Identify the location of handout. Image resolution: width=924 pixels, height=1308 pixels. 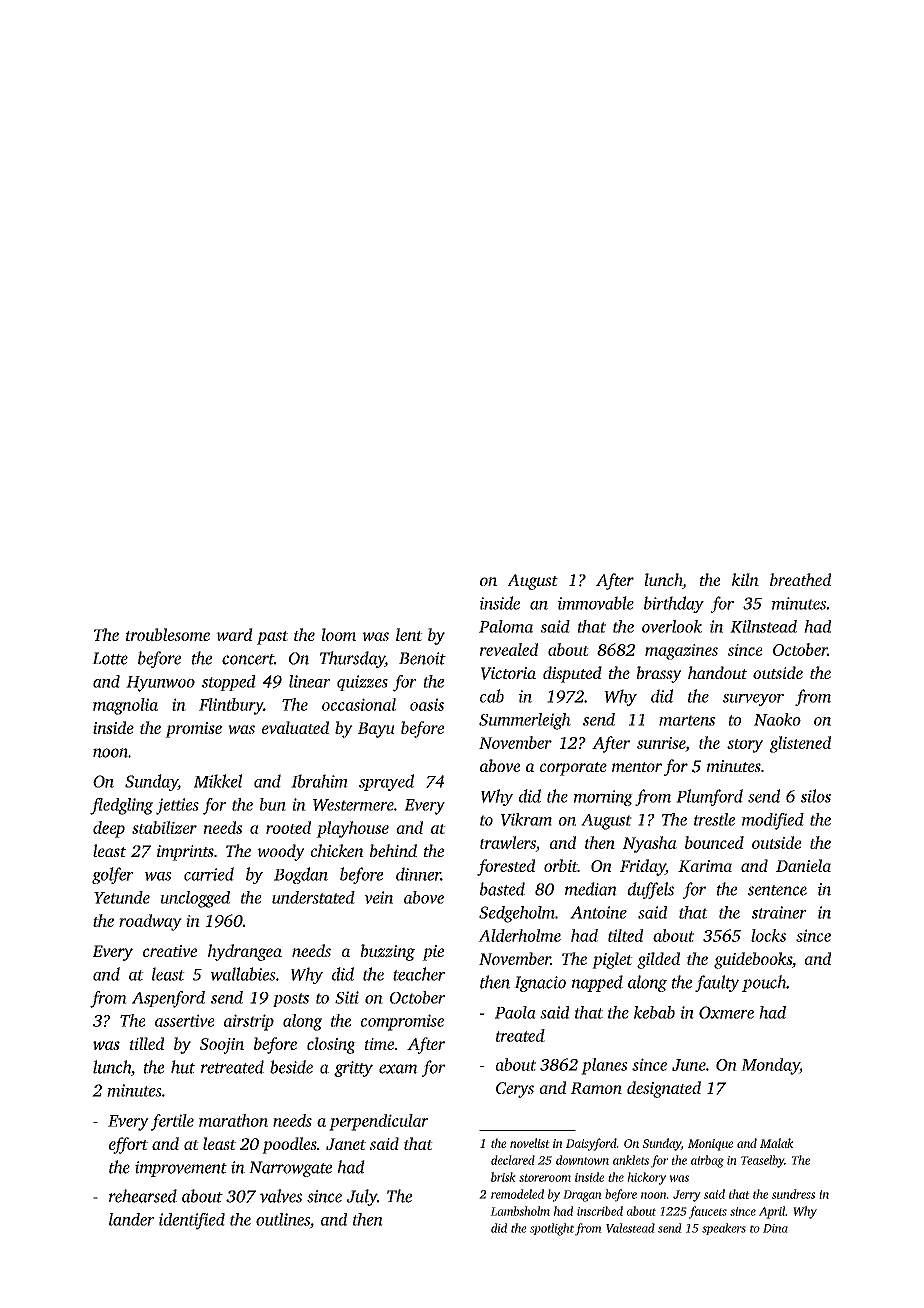
(717, 672).
